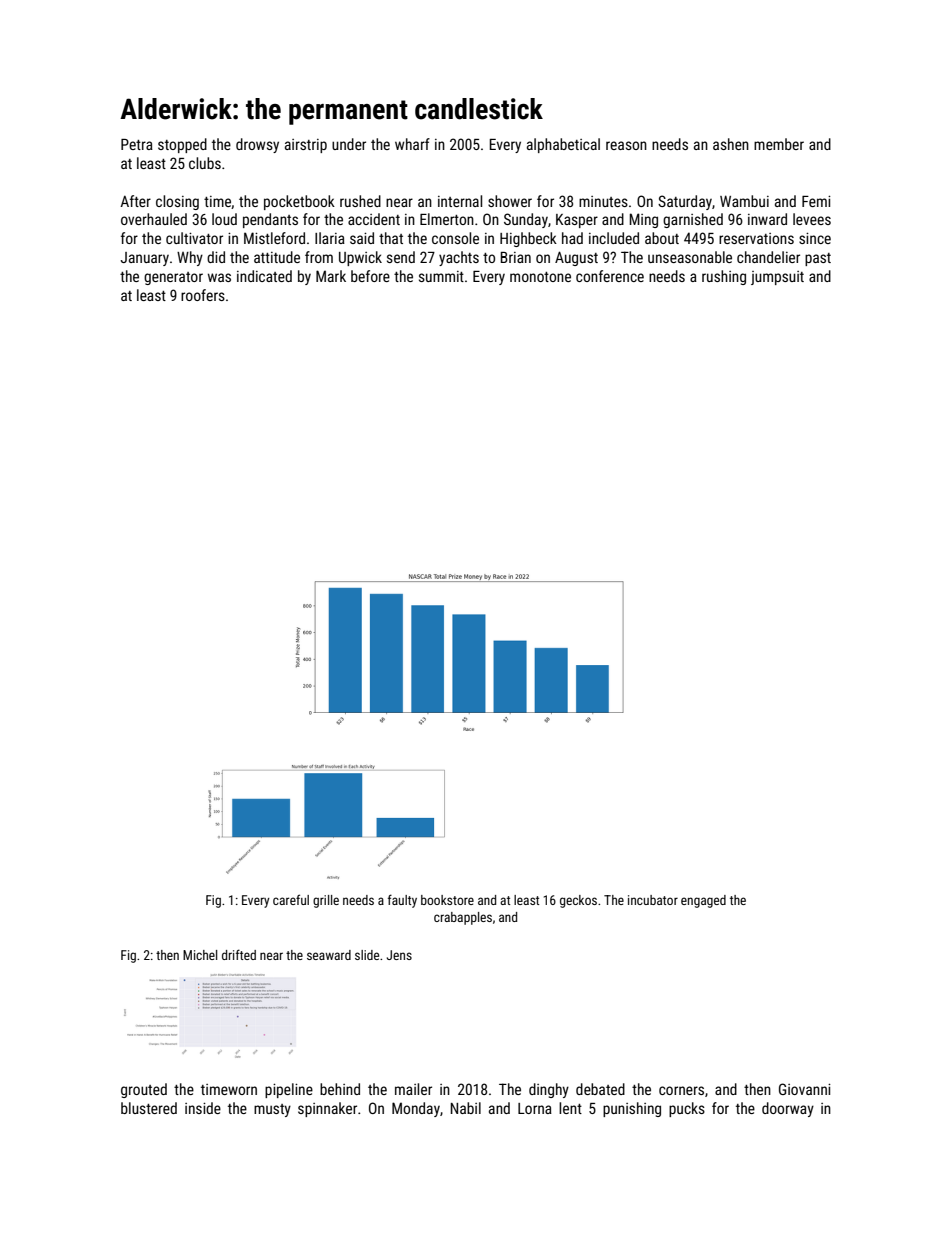  Describe the element at coordinates (731, 144) in the image. I see `ashen` at that location.
